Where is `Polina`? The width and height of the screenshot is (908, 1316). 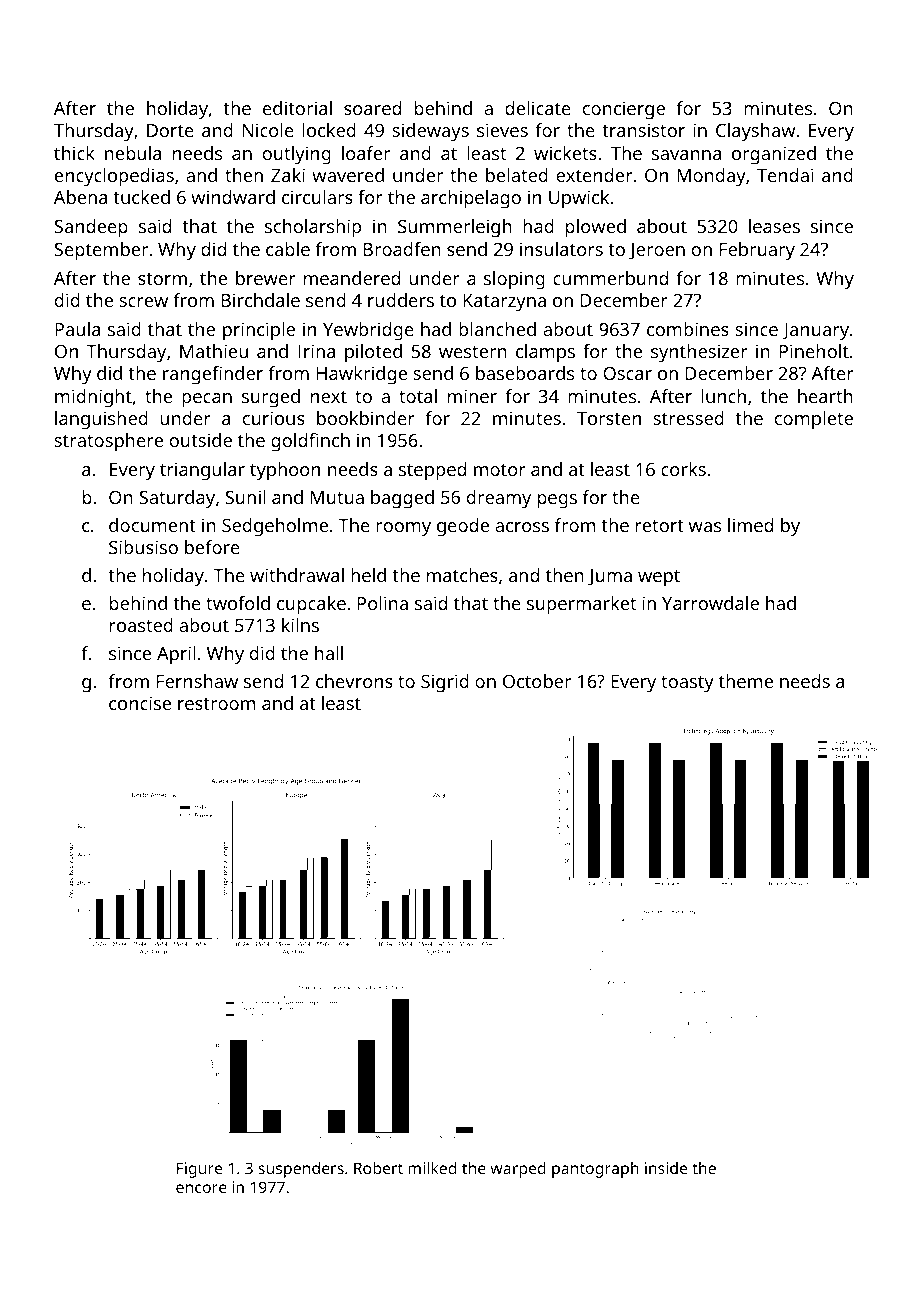
Polina is located at coordinates (383, 603).
